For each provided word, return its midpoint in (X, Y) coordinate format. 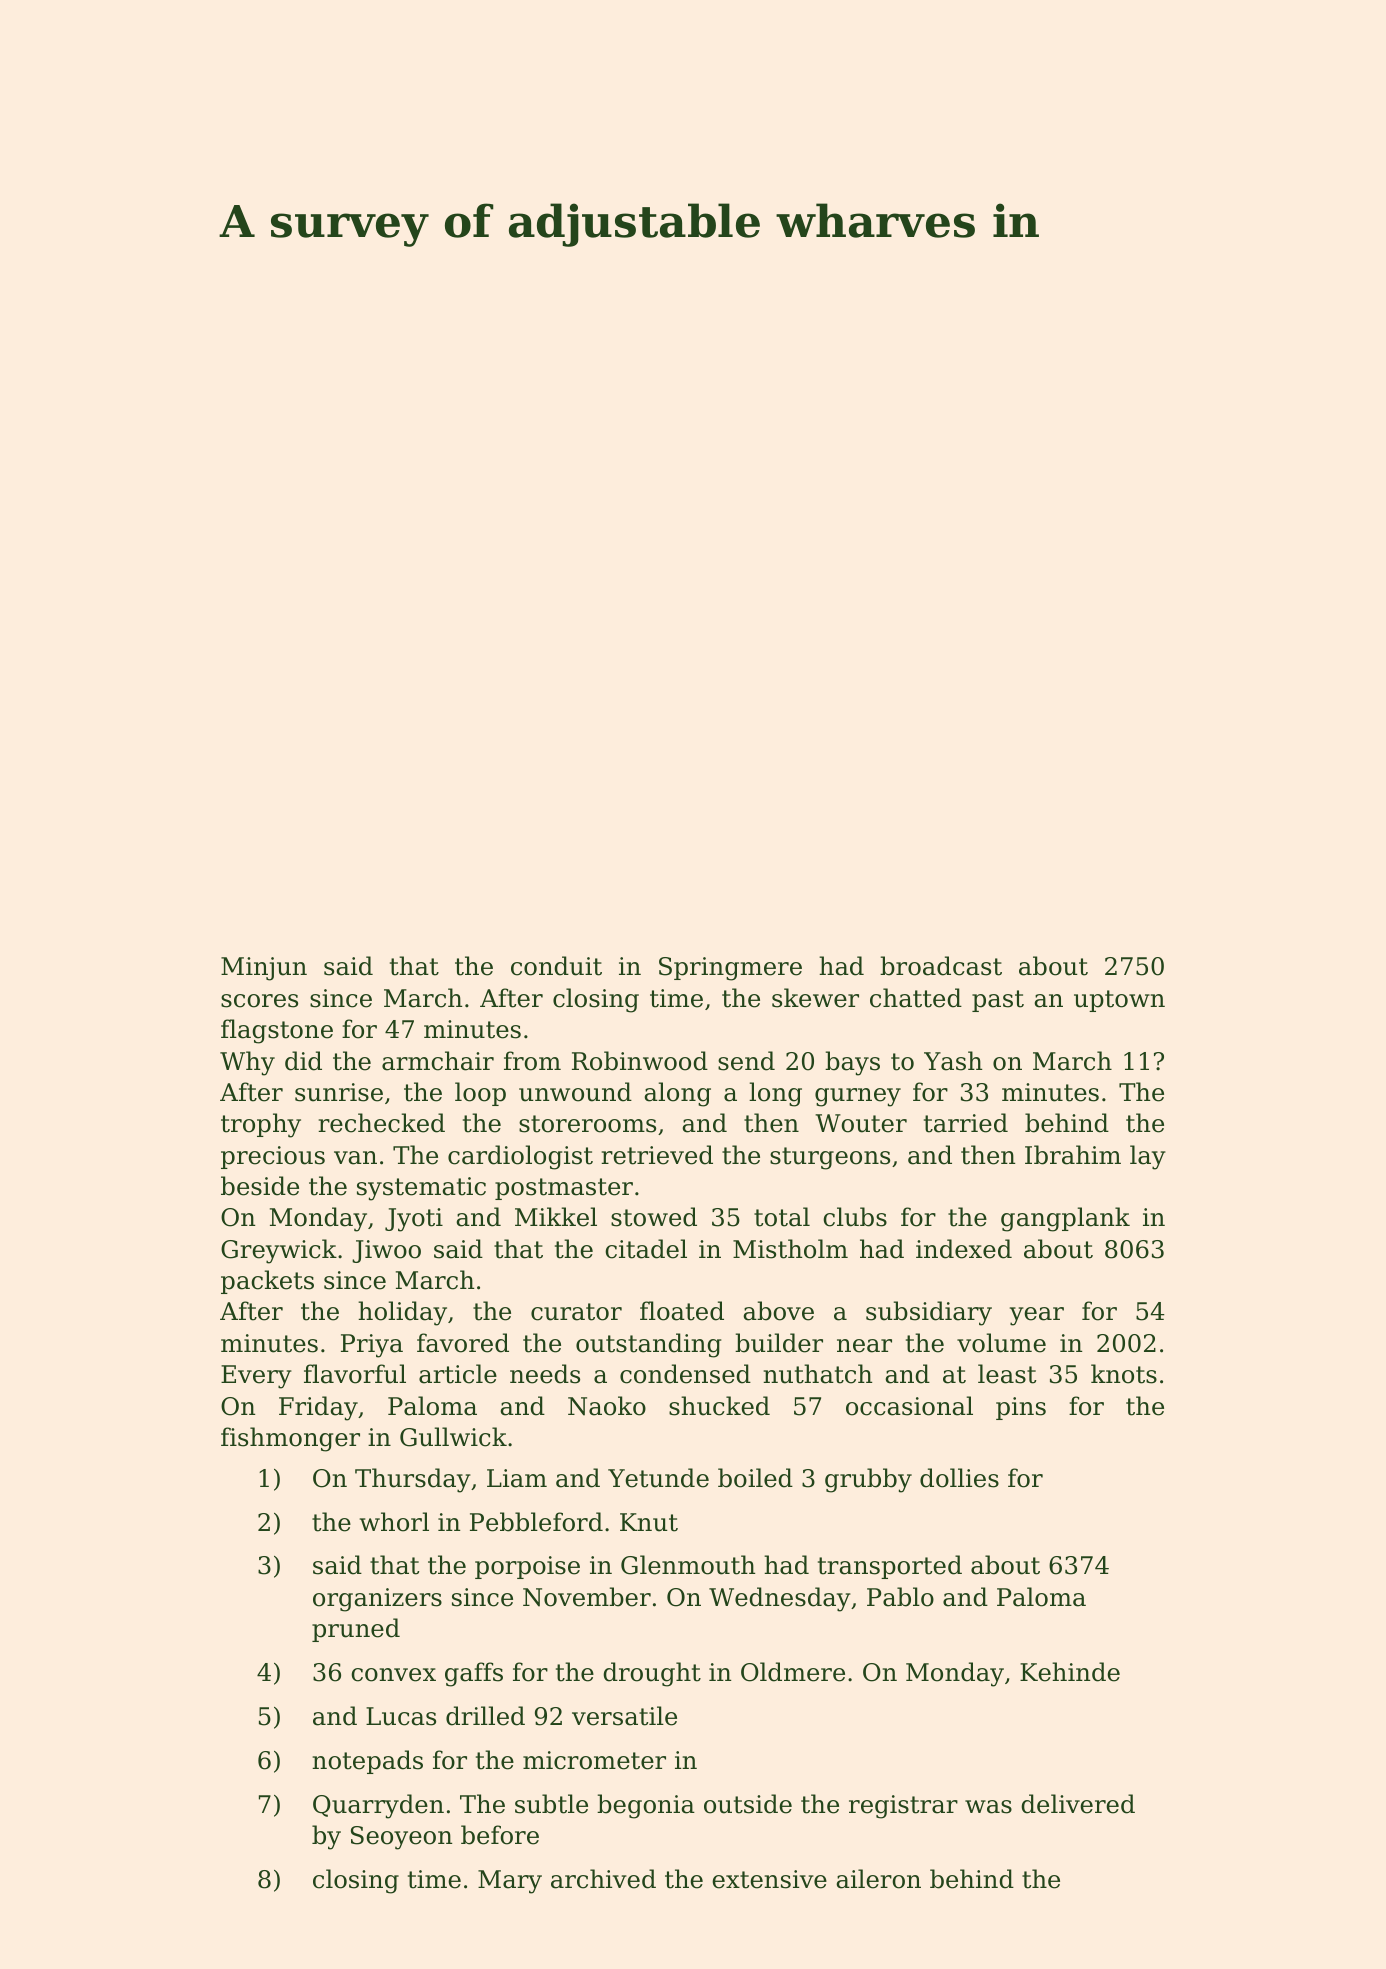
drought (652, 1674)
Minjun (264, 969)
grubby (868, 1480)
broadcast (941, 966)
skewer (815, 998)
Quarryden (378, 1806)
